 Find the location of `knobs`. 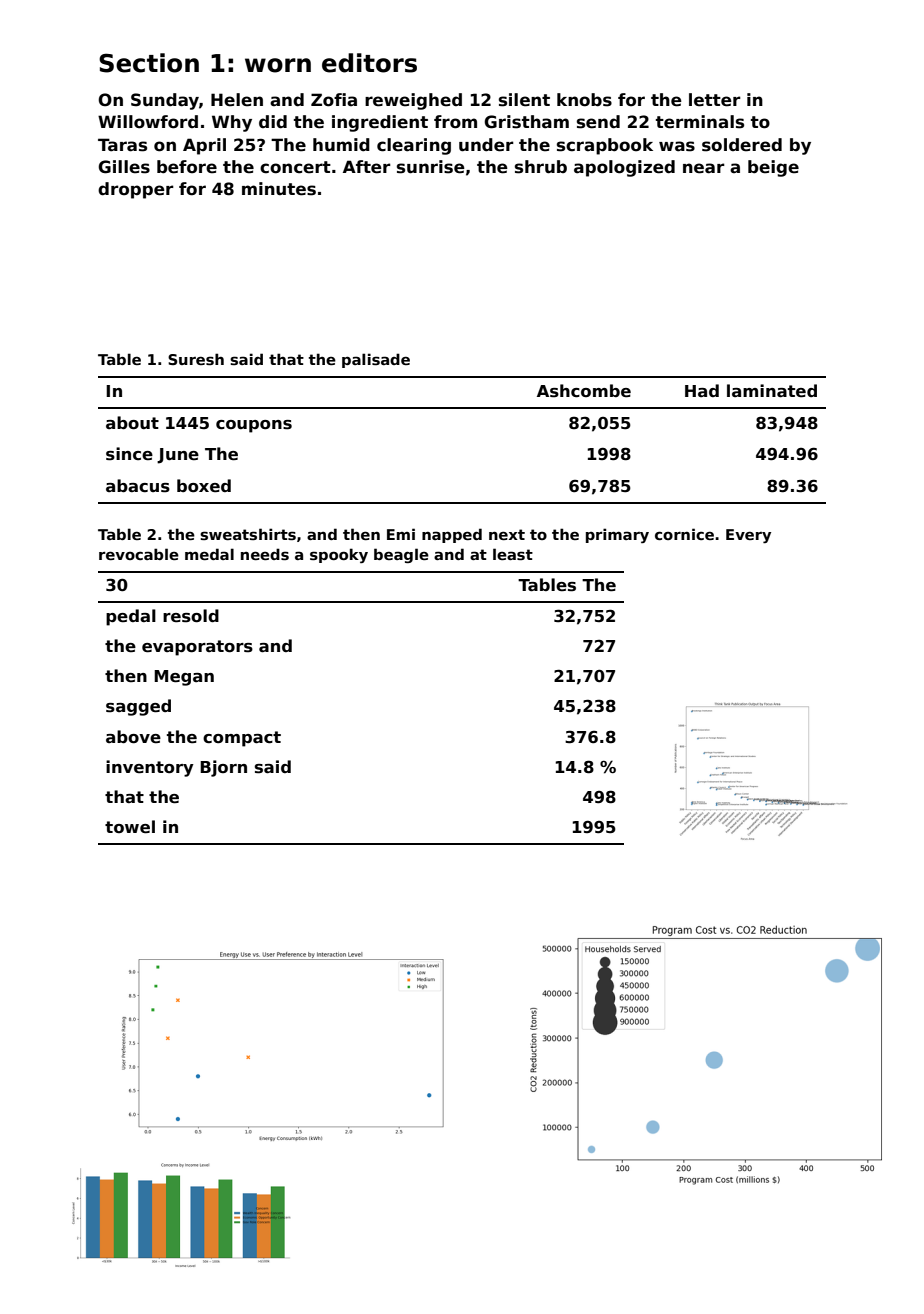

knobs is located at coordinates (584, 100).
